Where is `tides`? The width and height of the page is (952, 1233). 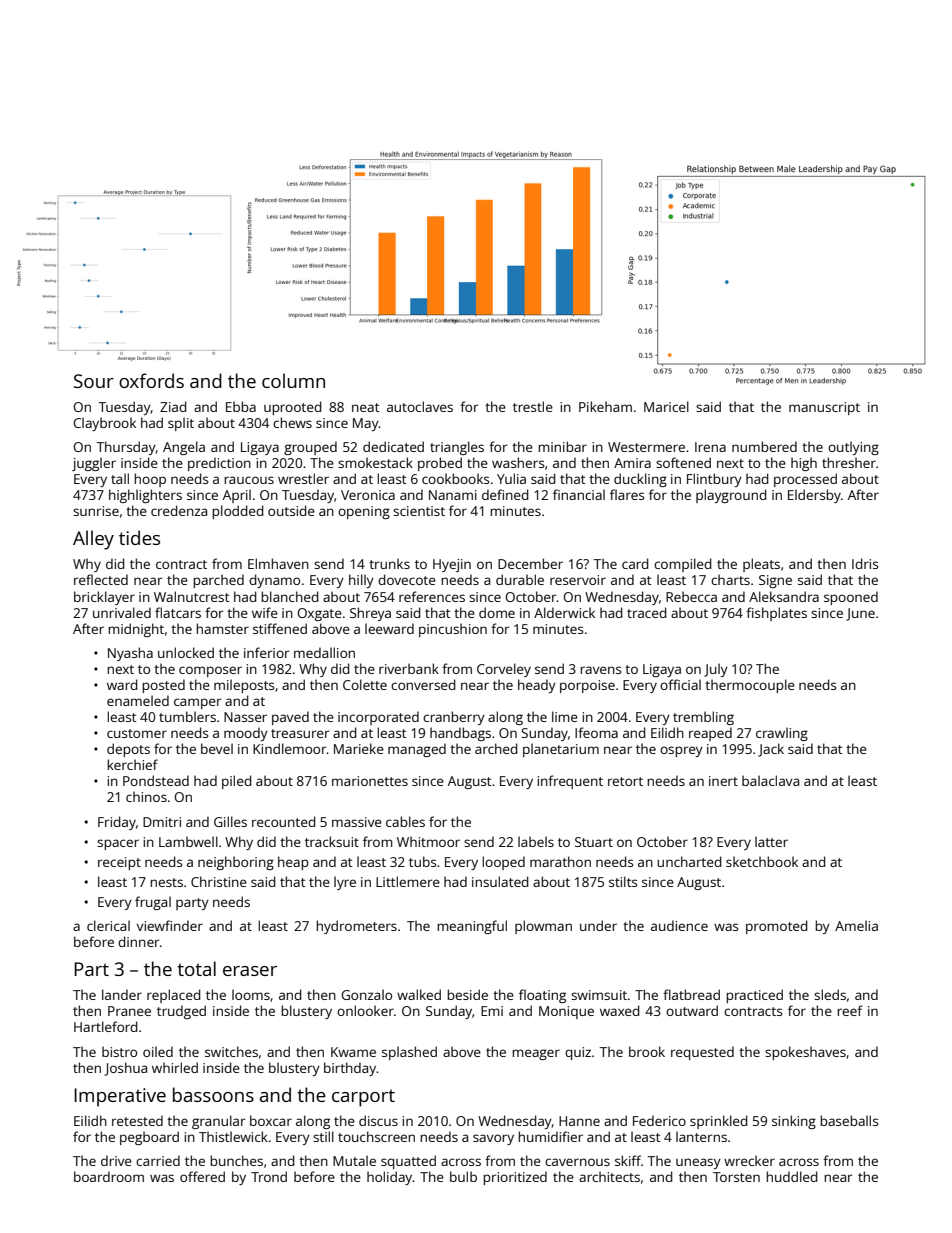
tides is located at coordinates (139, 537).
